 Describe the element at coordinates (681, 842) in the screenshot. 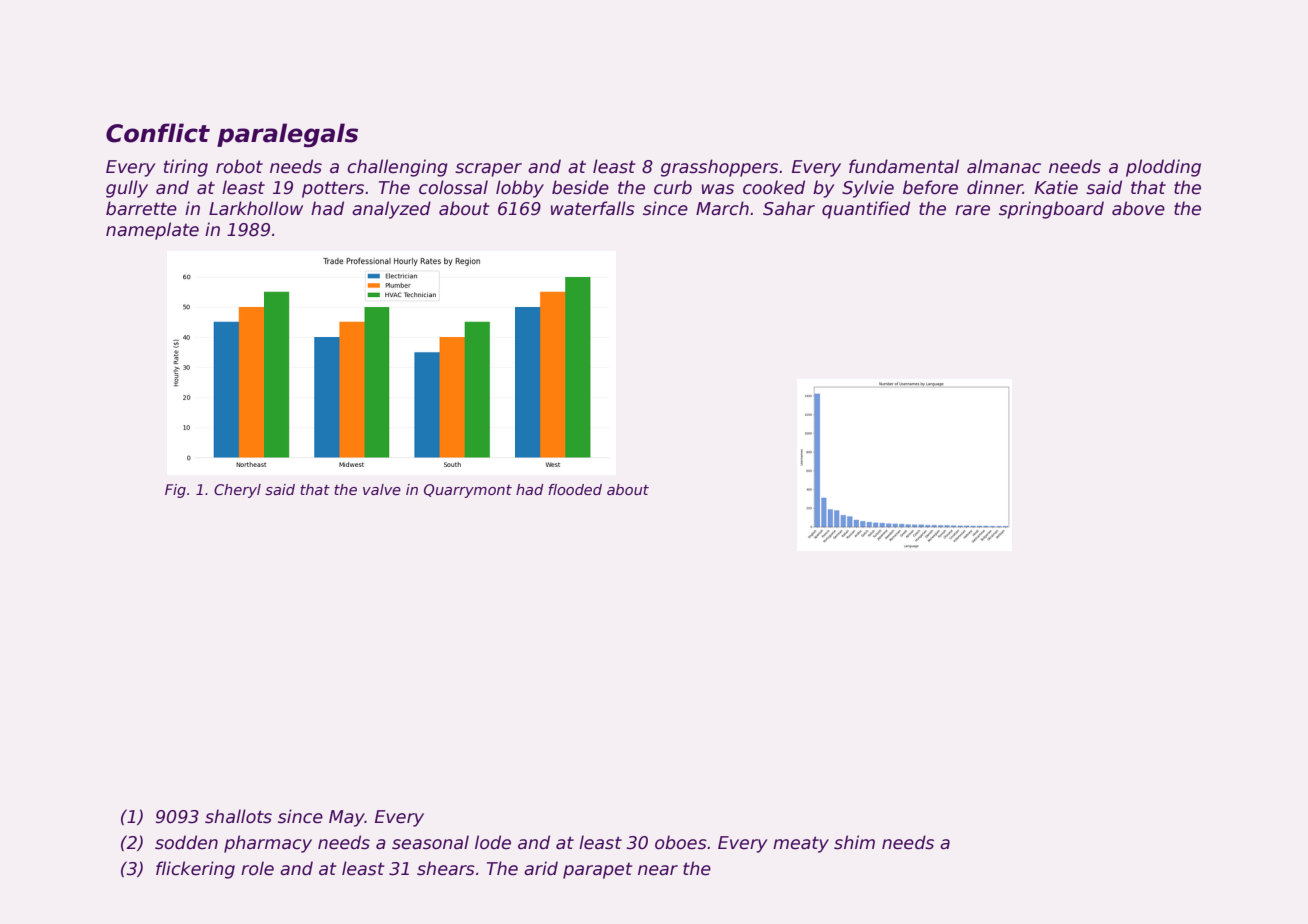

I see `oboes` at that location.
